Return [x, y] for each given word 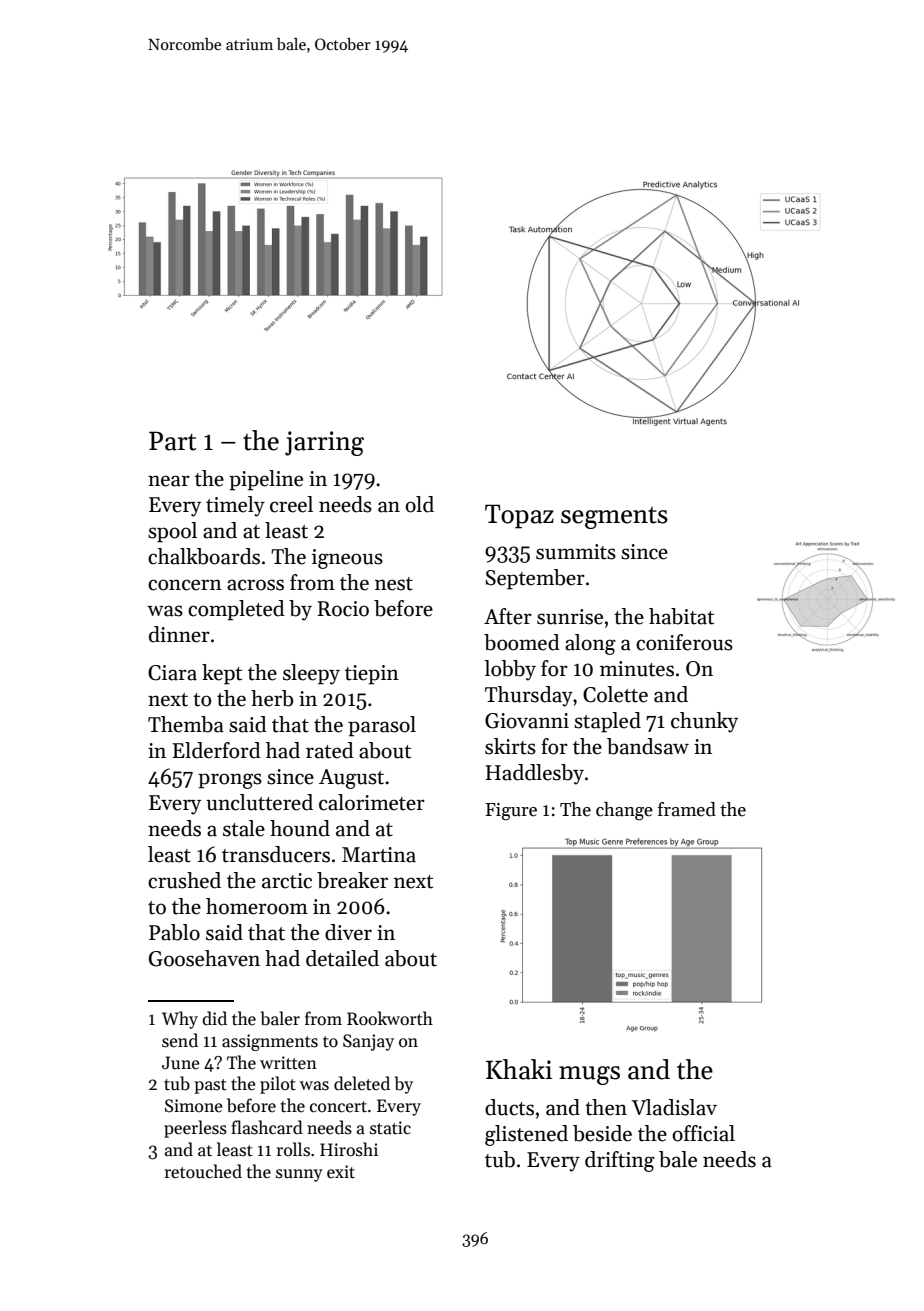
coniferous [684, 642]
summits [576, 552]
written [288, 1063]
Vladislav [674, 1107]
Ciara [172, 673]
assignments [270, 1042]
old [419, 504]
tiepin [372, 675]
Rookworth [390, 1018]
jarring [324, 443]
